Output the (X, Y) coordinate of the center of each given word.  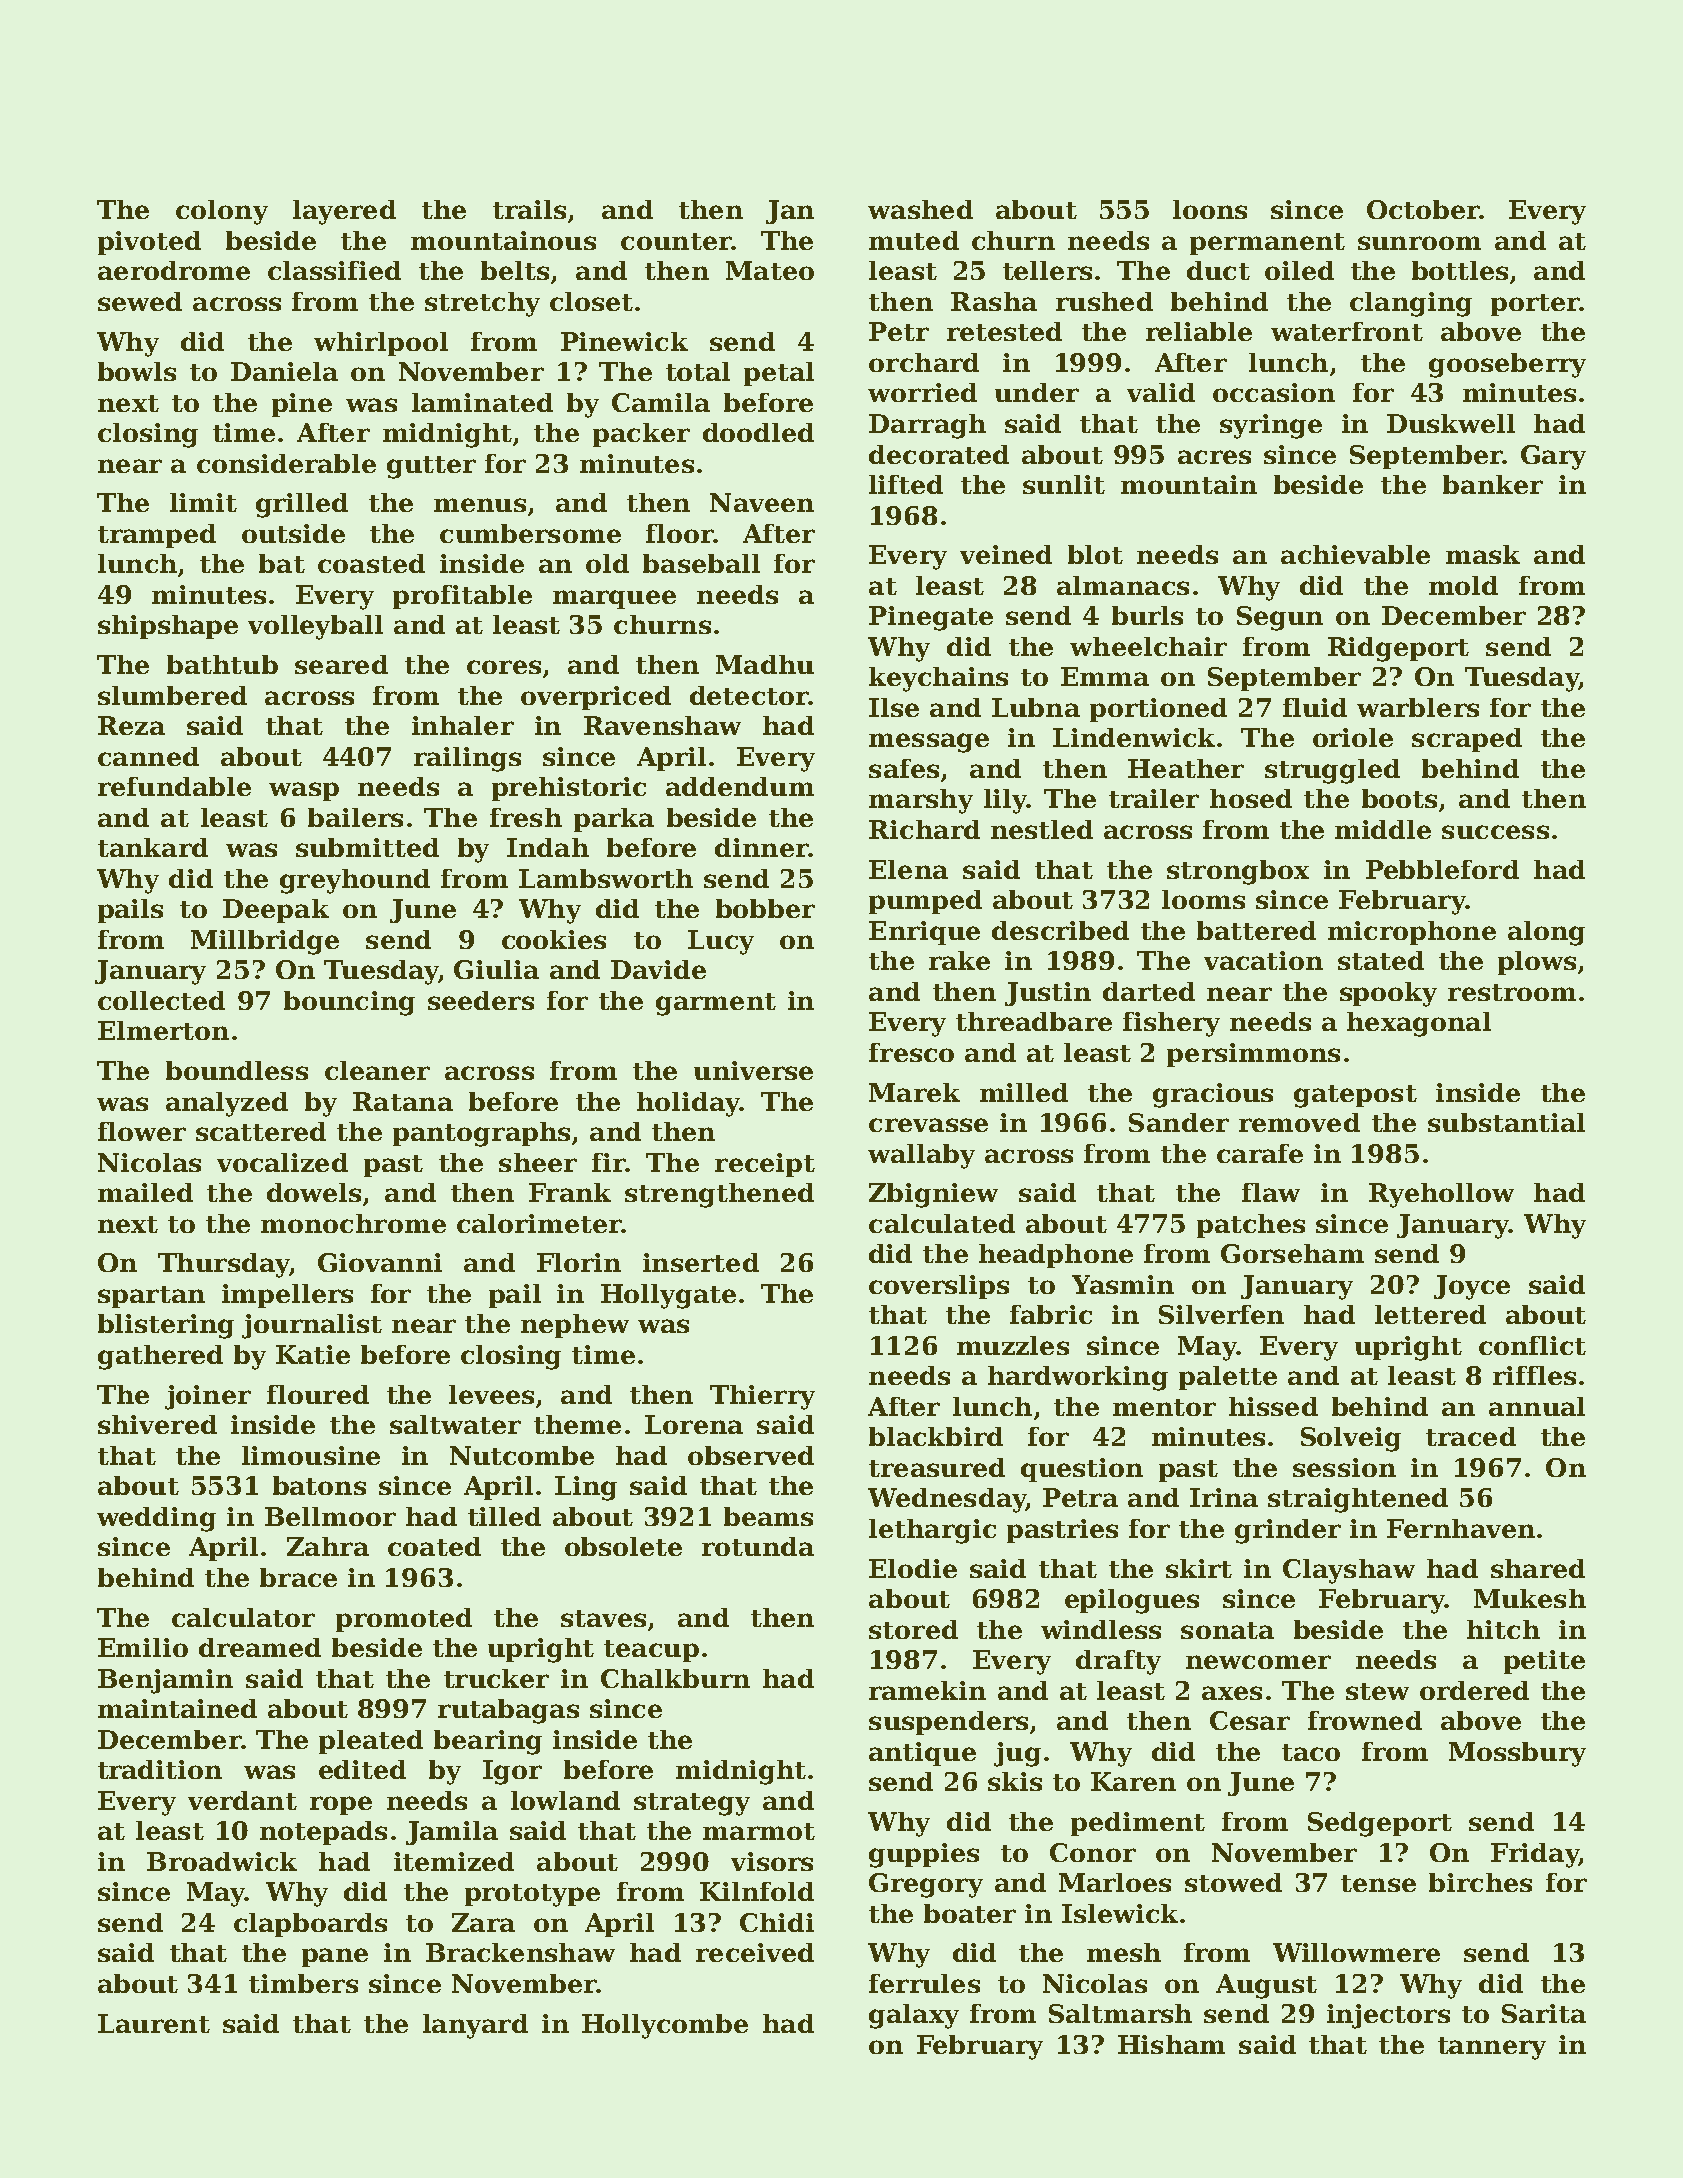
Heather (1186, 768)
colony (222, 212)
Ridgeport (1398, 649)
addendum (740, 786)
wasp (304, 791)
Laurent (154, 2023)
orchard (924, 362)
